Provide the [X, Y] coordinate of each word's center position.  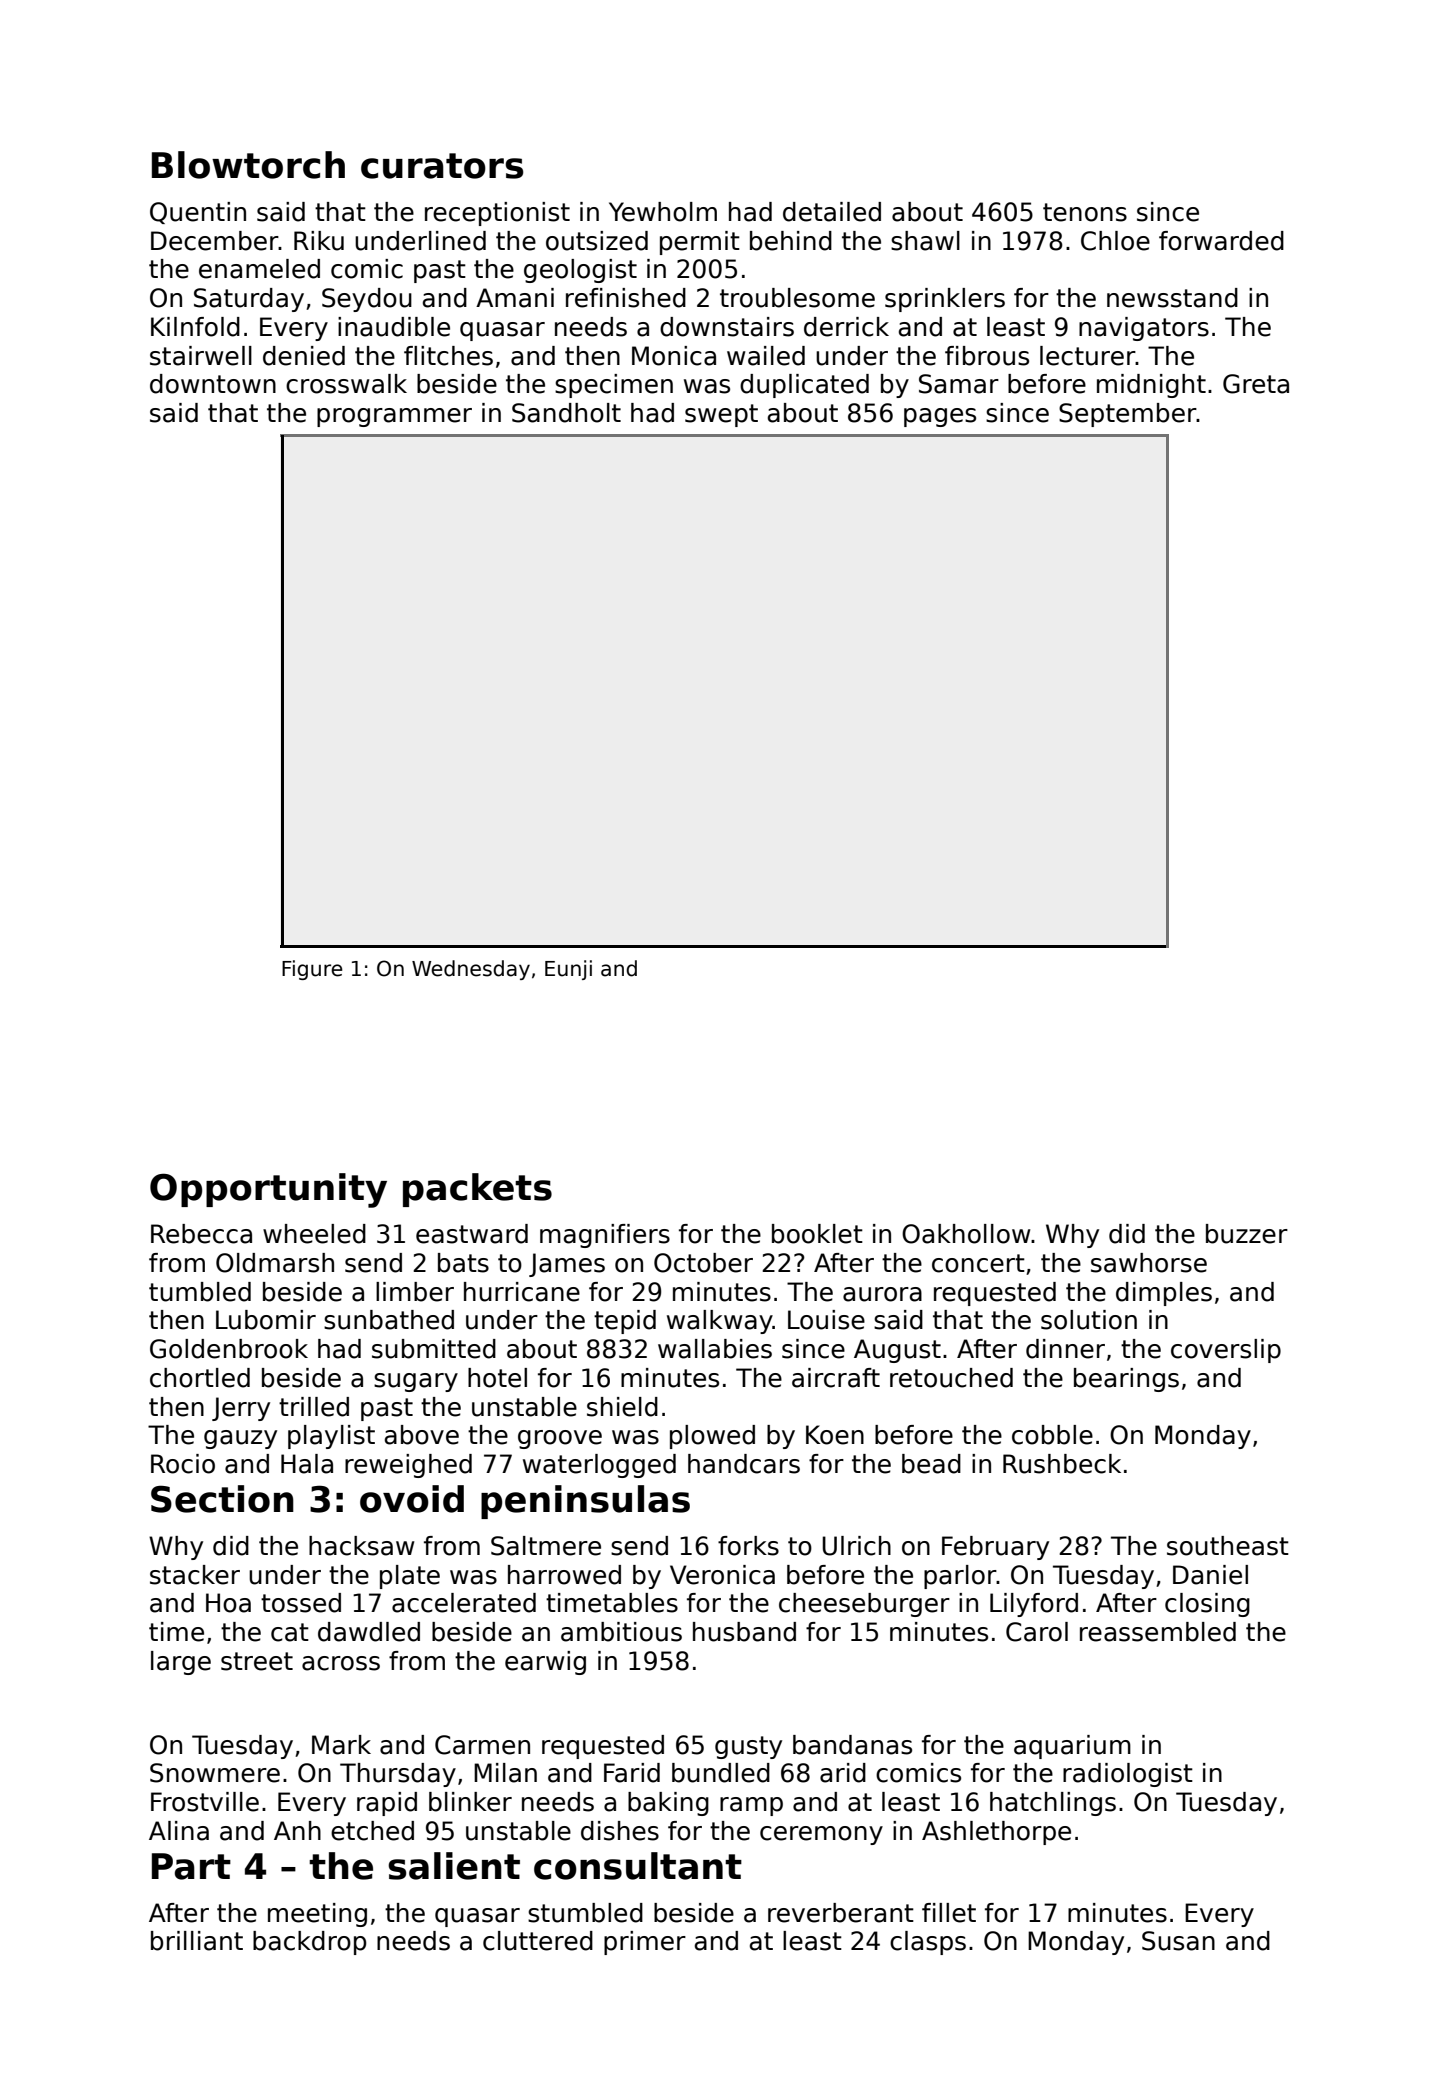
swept [721, 415]
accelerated [464, 1603]
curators [442, 166]
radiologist [1128, 1775]
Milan [505, 1773]
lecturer [1088, 356]
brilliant [197, 1941]
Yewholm [663, 212]
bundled [721, 1773]
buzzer [1247, 1234]
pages [940, 417]
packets [477, 1190]
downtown [213, 384]
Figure [312, 970]
